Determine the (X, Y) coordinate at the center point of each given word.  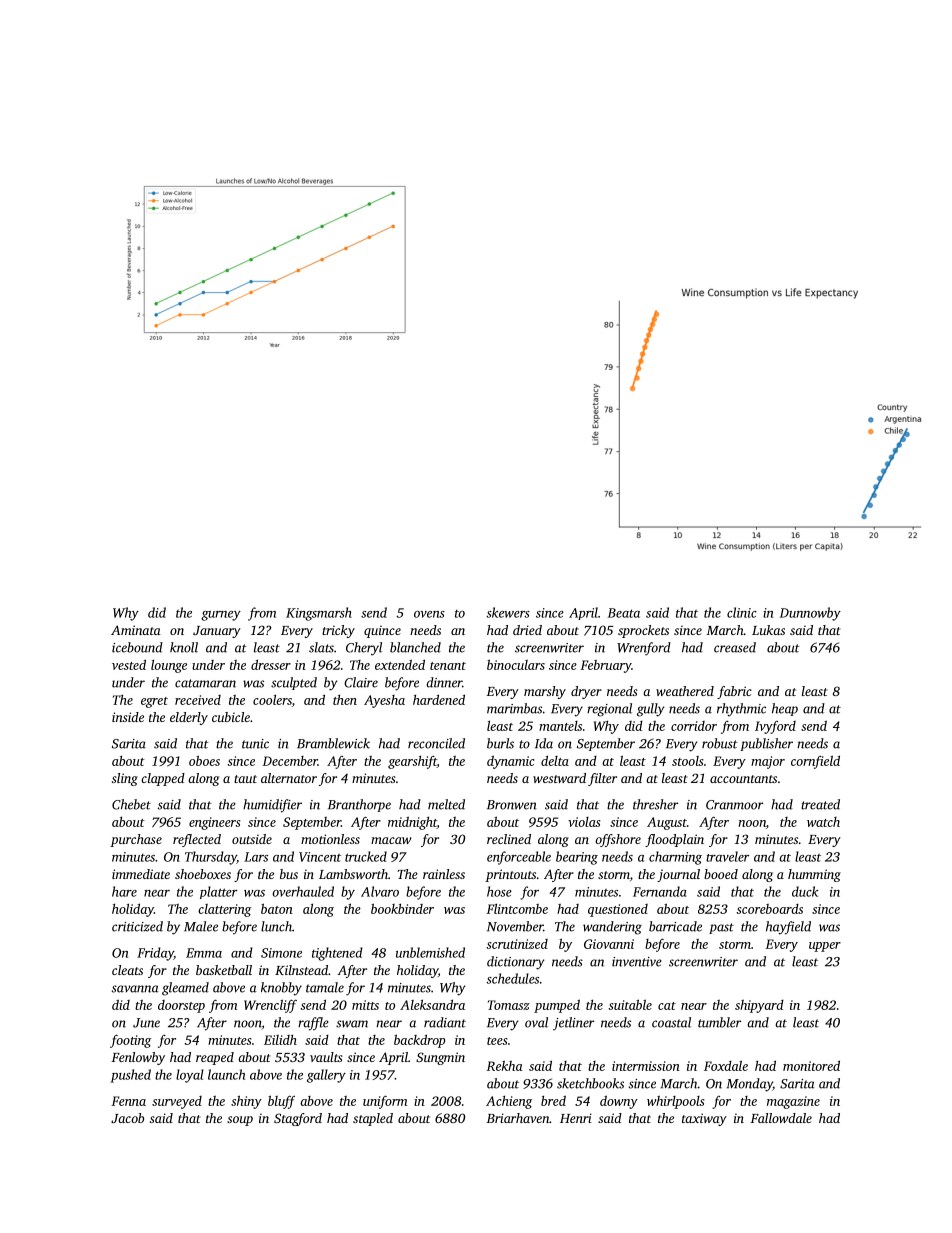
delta (555, 760)
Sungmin (440, 1058)
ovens (429, 614)
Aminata (136, 630)
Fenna (128, 1101)
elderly (189, 718)
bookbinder (402, 908)
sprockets (643, 631)
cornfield (815, 762)
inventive (637, 962)
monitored (811, 1065)
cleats (127, 970)
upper (825, 947)
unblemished (430, 952)
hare (124, 891)
